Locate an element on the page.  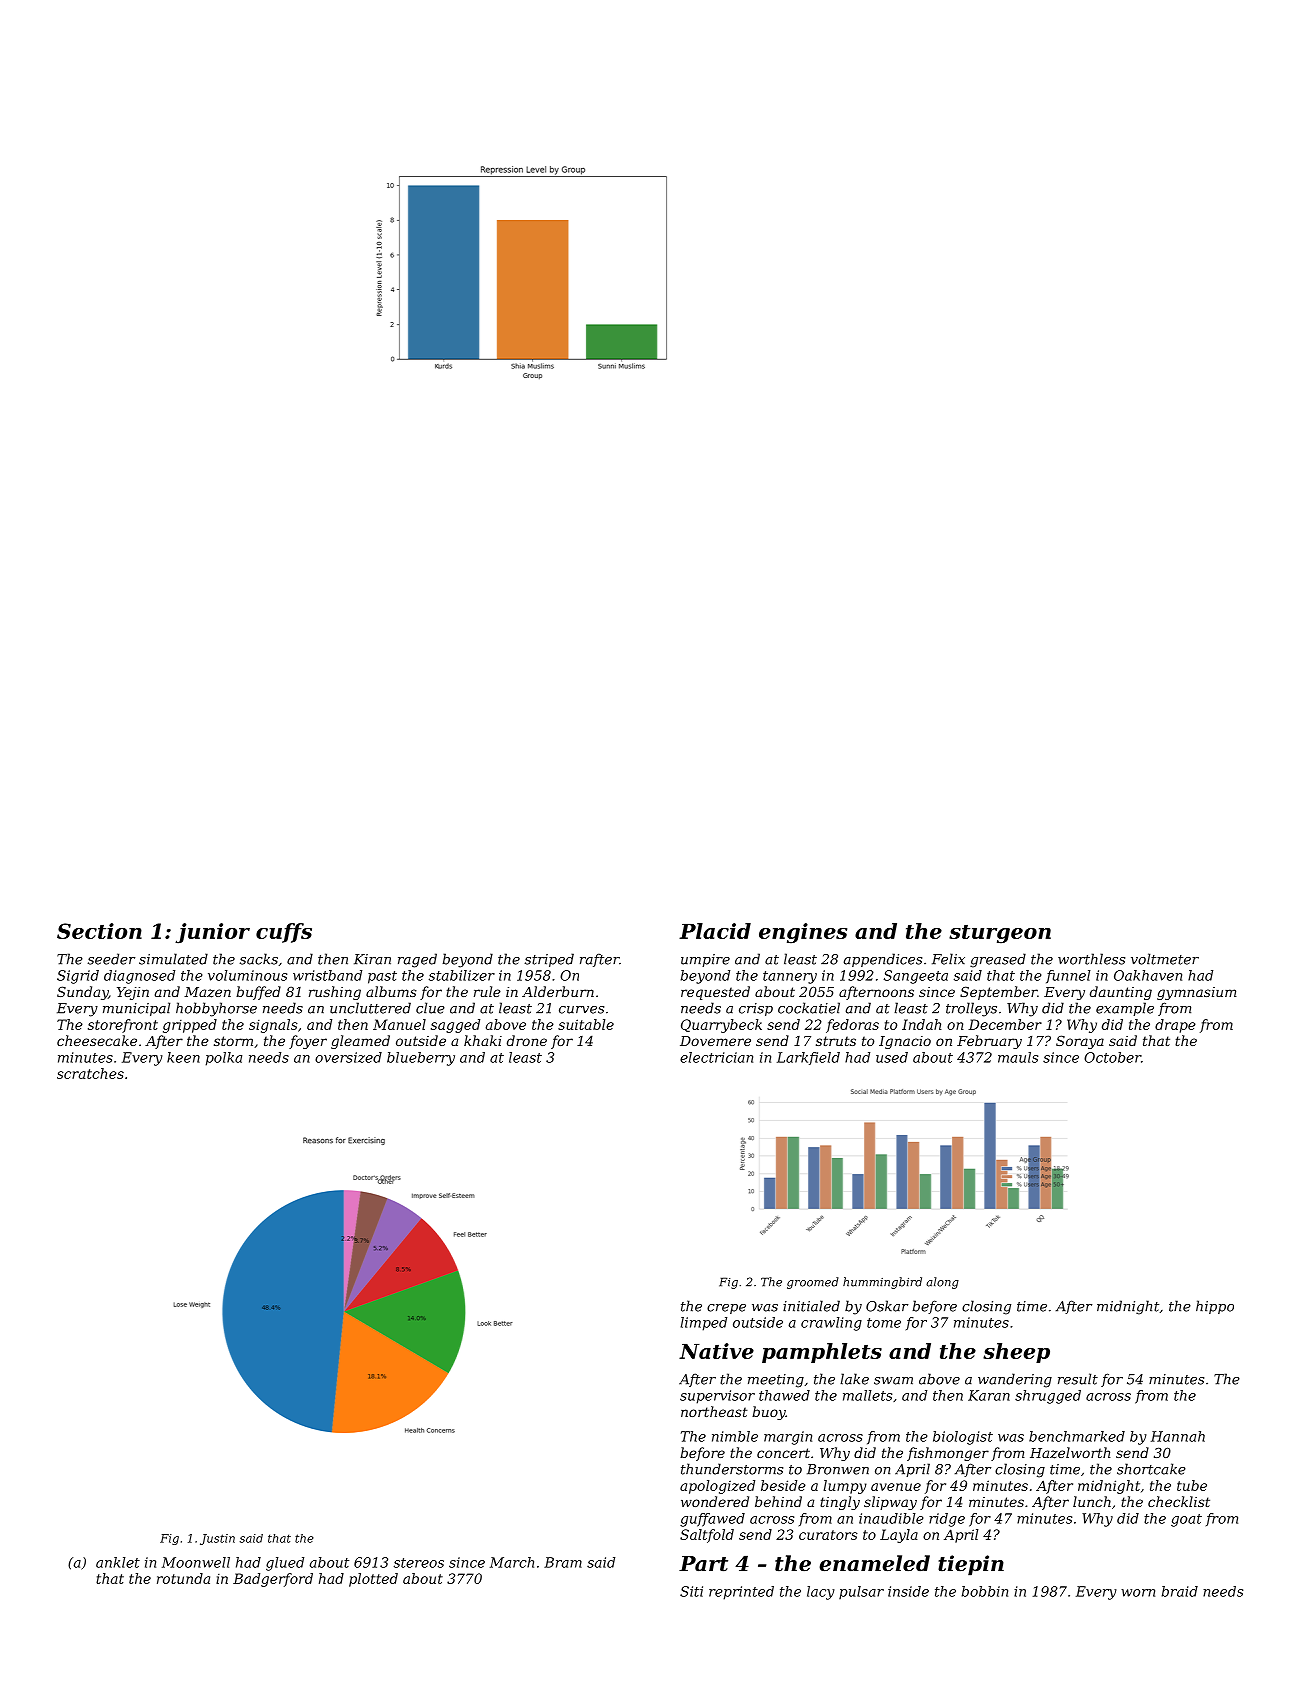
Justin is located at coordinates (217, 1539).
